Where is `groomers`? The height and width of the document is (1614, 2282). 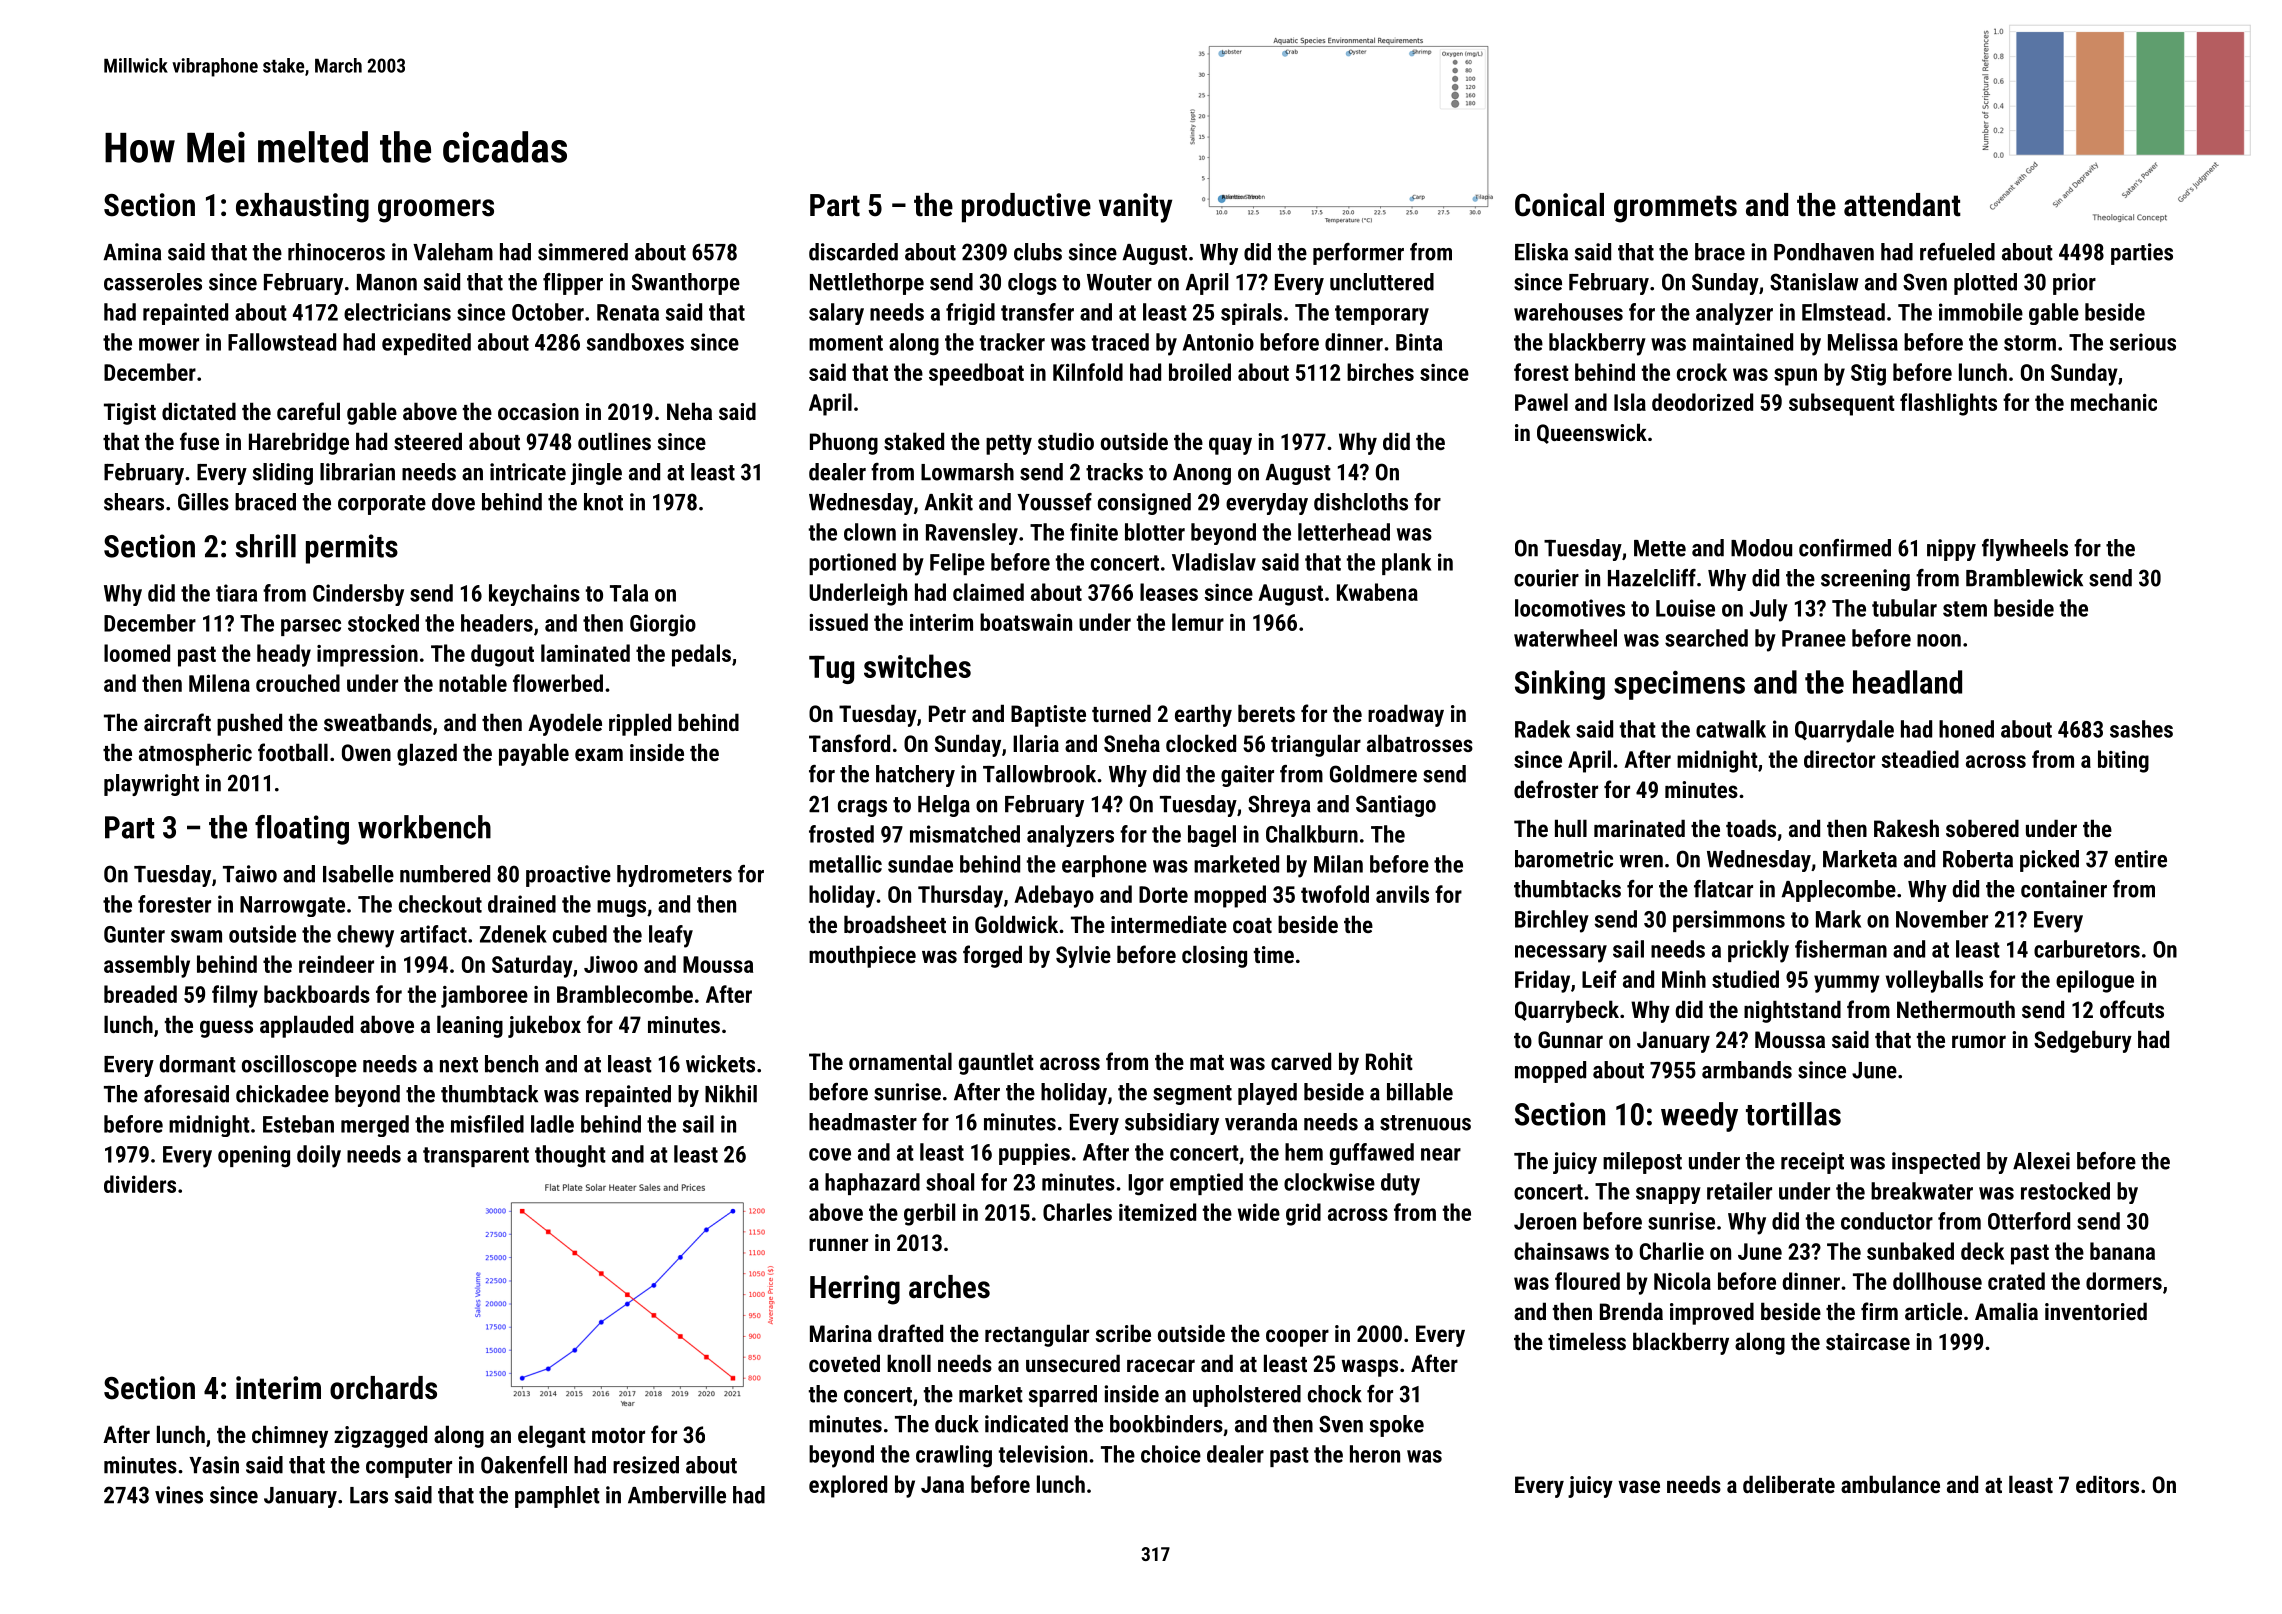
groomers is located at coordinates (436, 211).
